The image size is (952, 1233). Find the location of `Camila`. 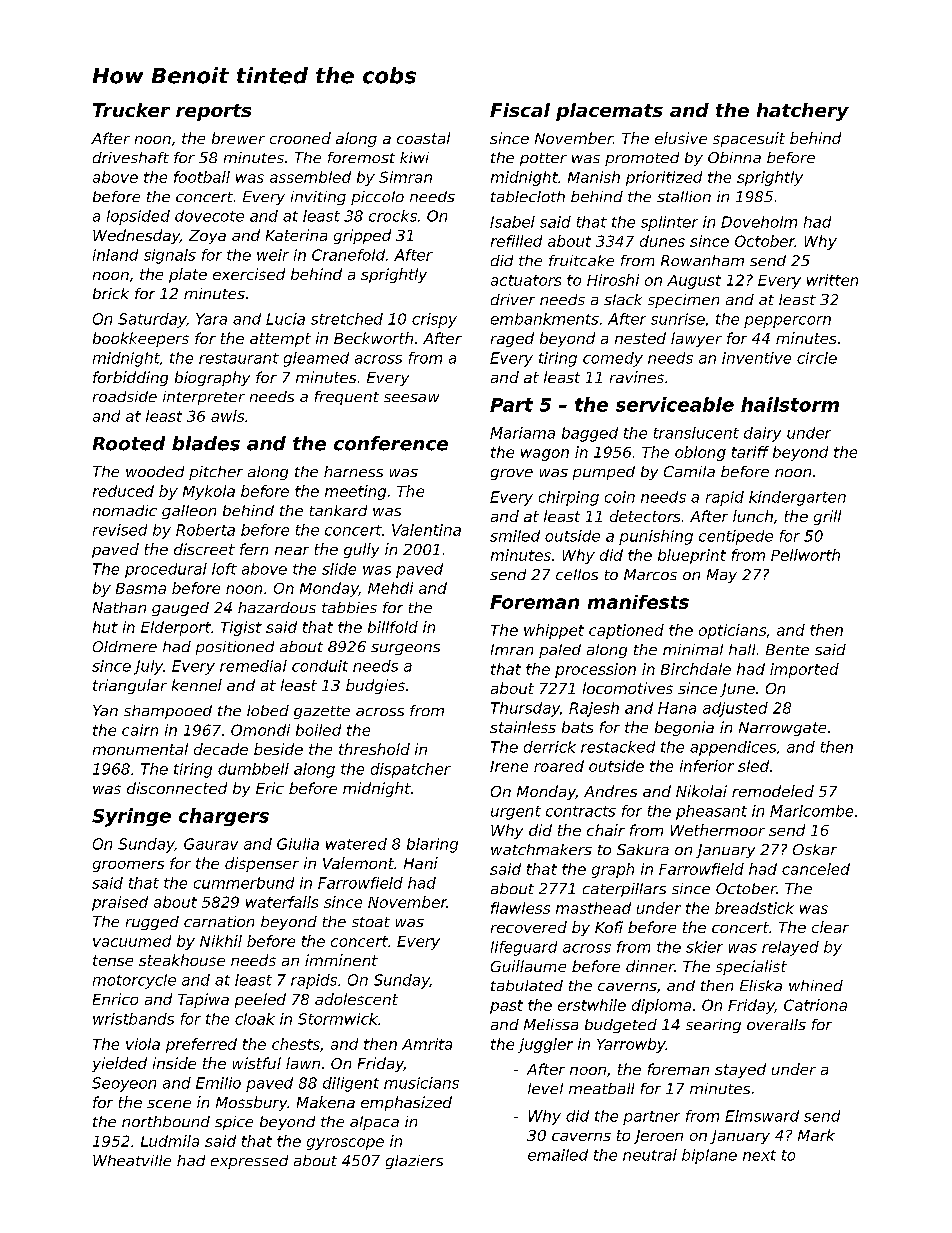

Camila is located at coordinates (689, 471).
